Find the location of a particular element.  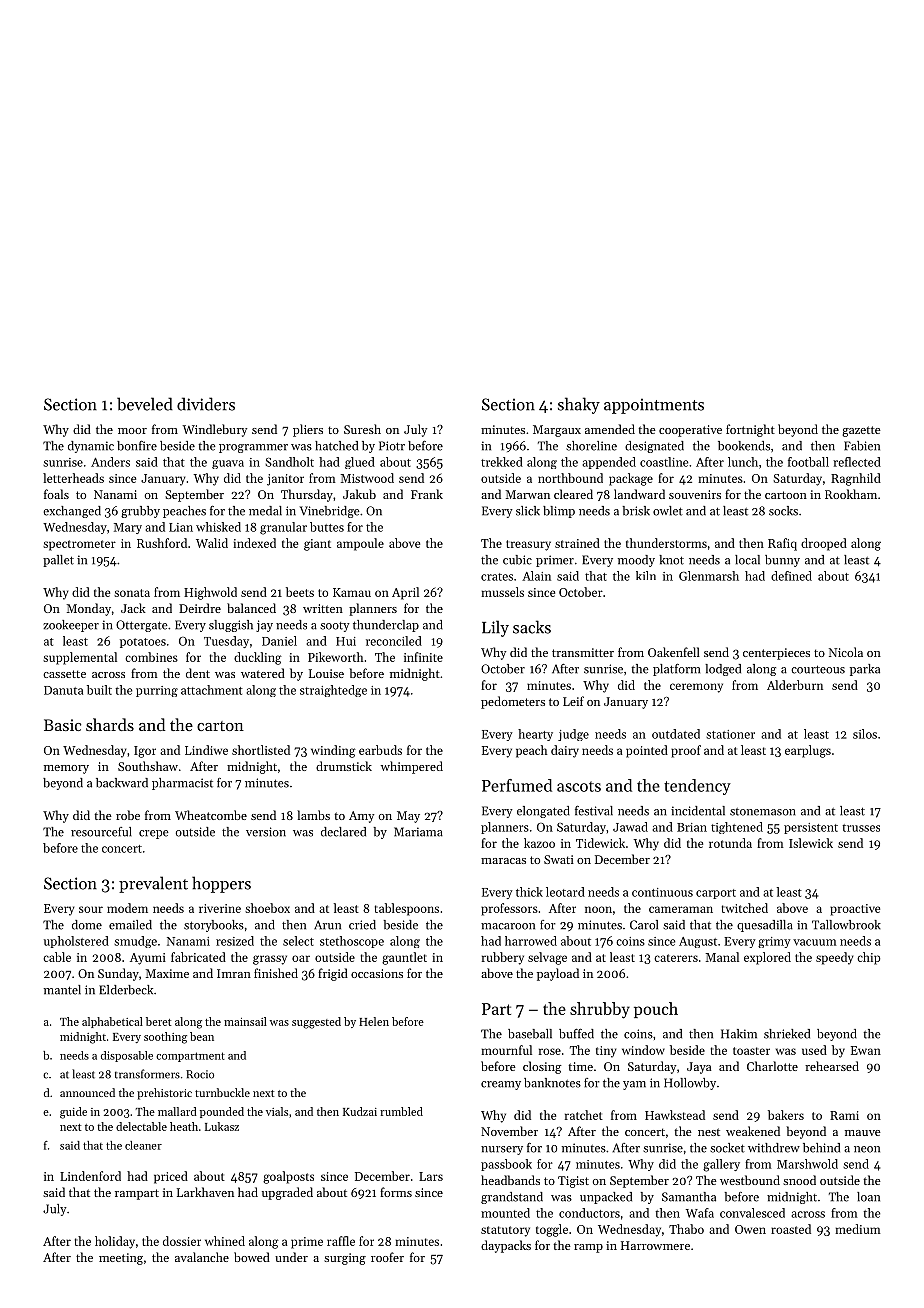

lambs is located at coordinates (313, 815).
